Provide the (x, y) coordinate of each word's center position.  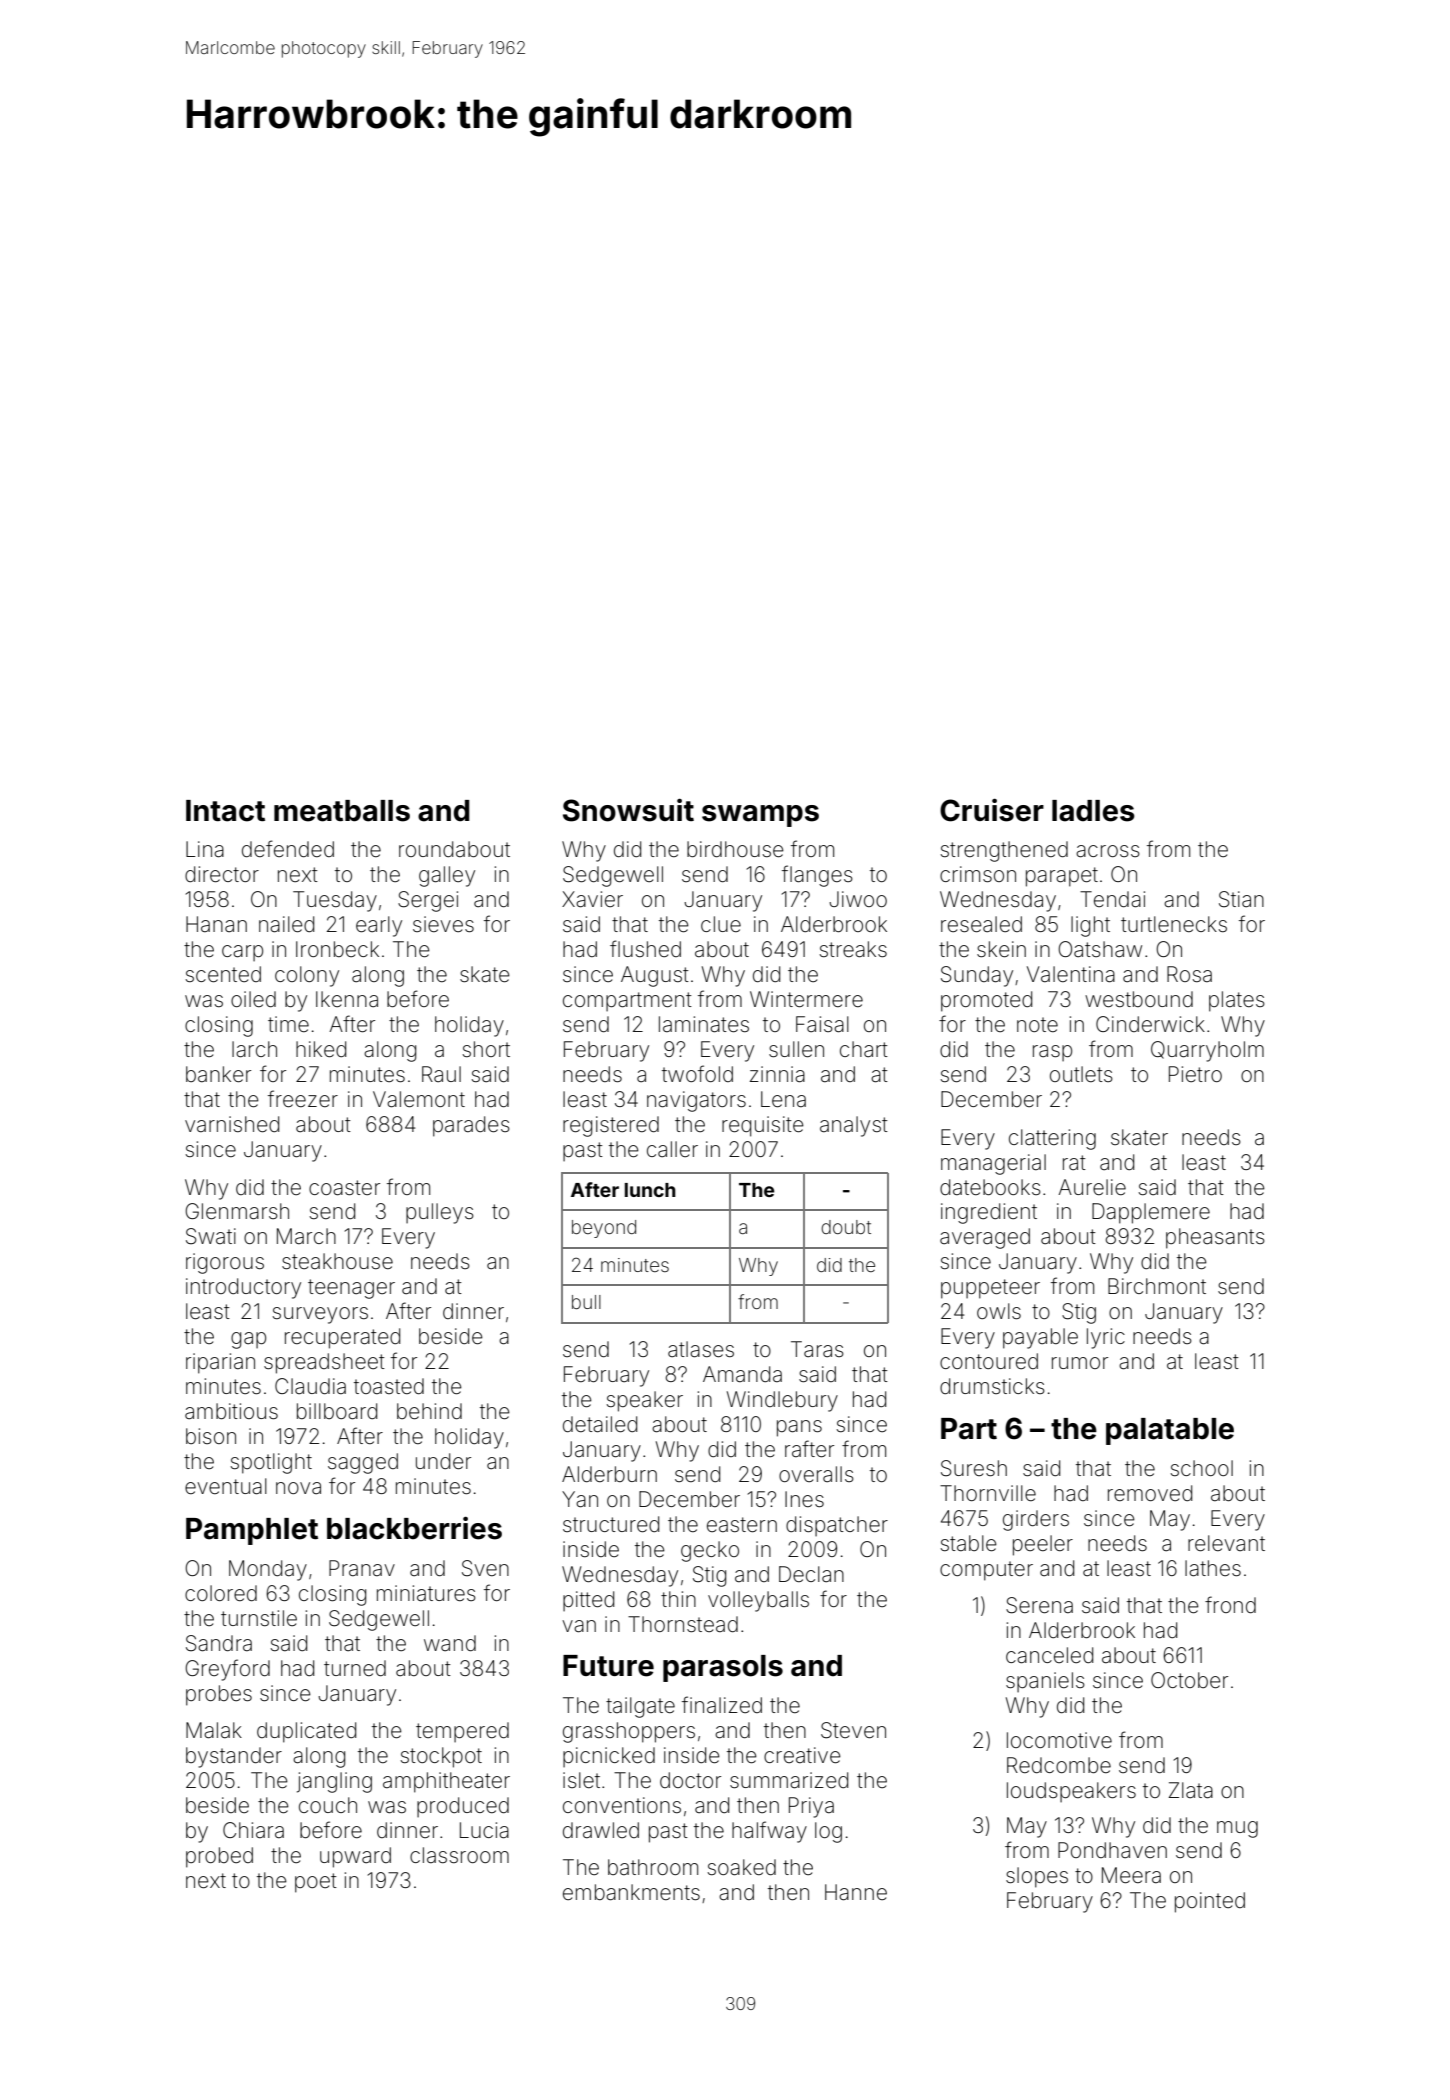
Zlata (1191, 1790)
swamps (760, 816)
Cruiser (992, 810)
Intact (225, 811)
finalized (722, 1705)
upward (355, 1857)
